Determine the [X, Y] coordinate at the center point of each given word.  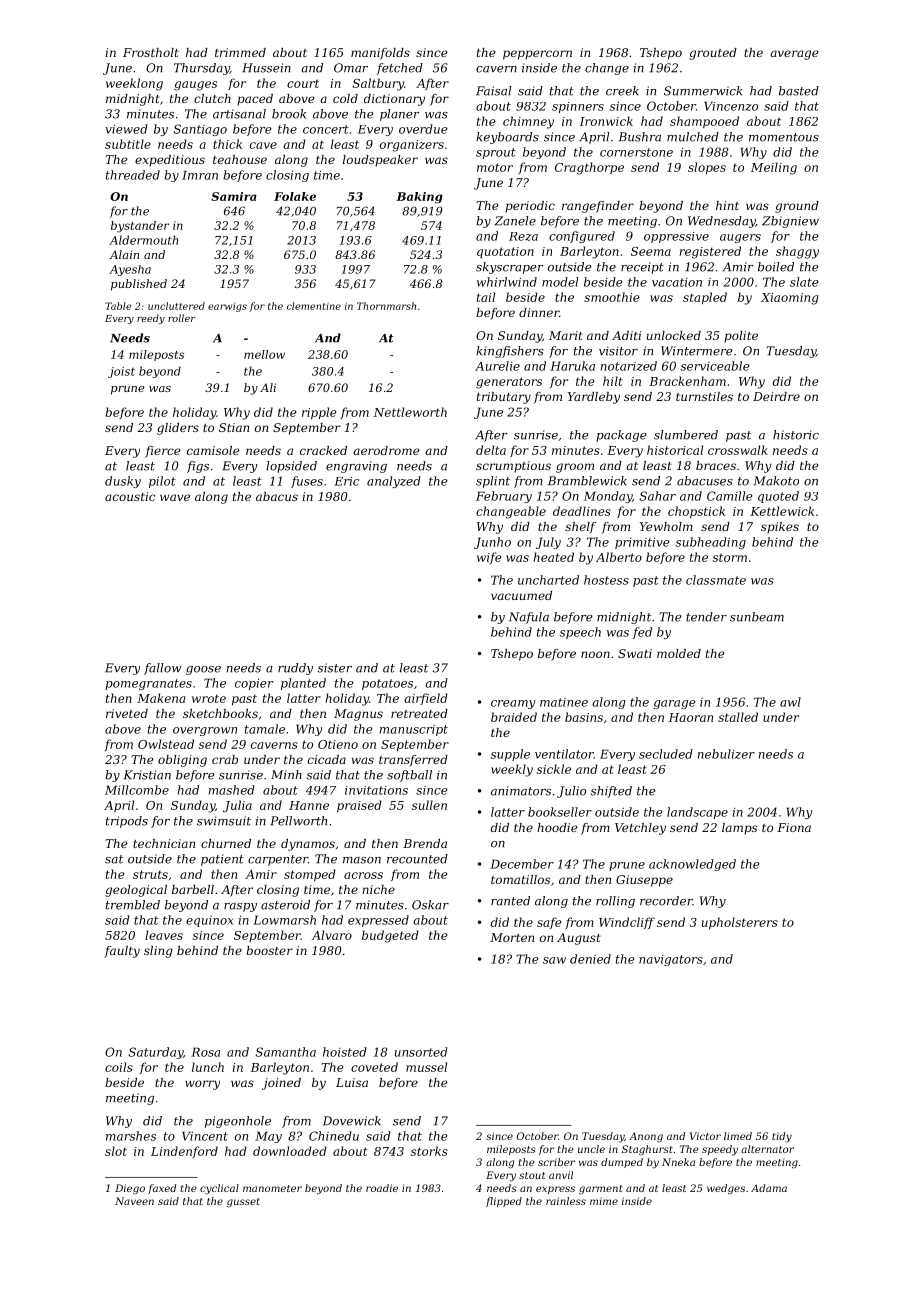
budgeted [390, 936]
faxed [162, 1189]
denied [590, 959]
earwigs [227, 307]
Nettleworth [410, 412]
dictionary [394, 100]
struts [150, 874]
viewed [126, 129]
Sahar [657, 496]
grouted [713, 54]
